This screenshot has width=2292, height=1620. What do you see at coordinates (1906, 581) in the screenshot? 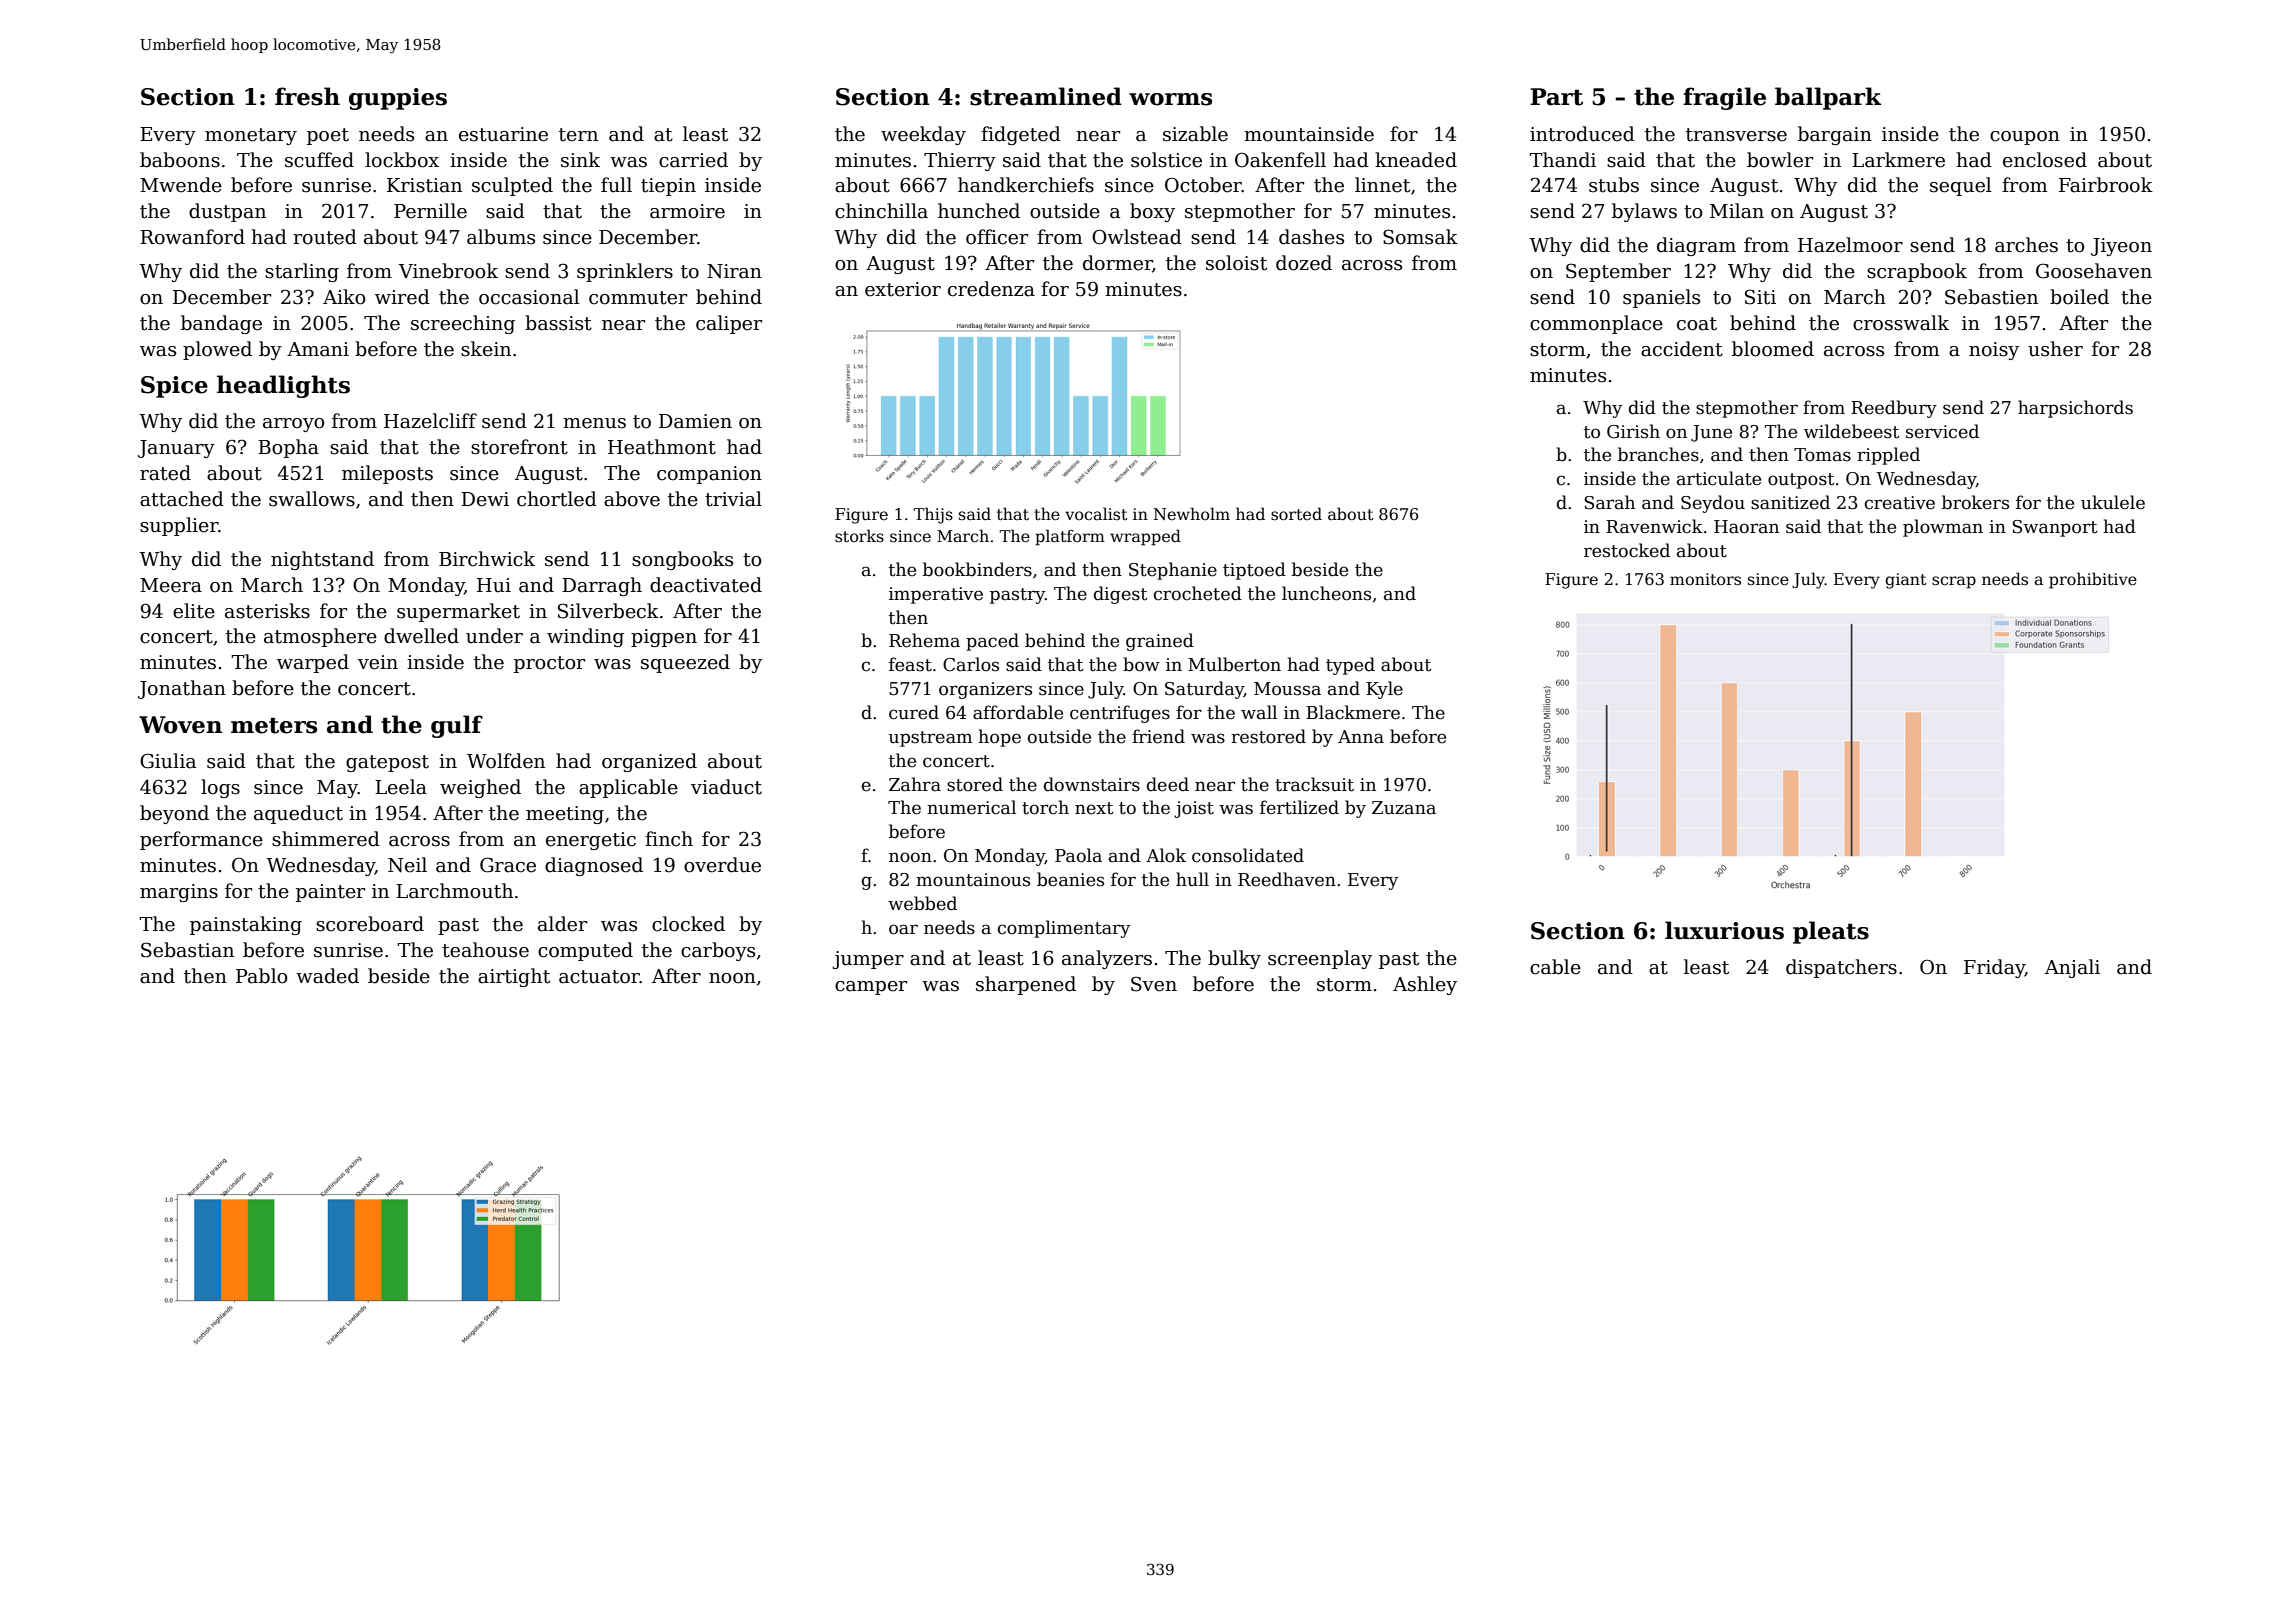
I see `giant` at bounding box center [1906, 581].
